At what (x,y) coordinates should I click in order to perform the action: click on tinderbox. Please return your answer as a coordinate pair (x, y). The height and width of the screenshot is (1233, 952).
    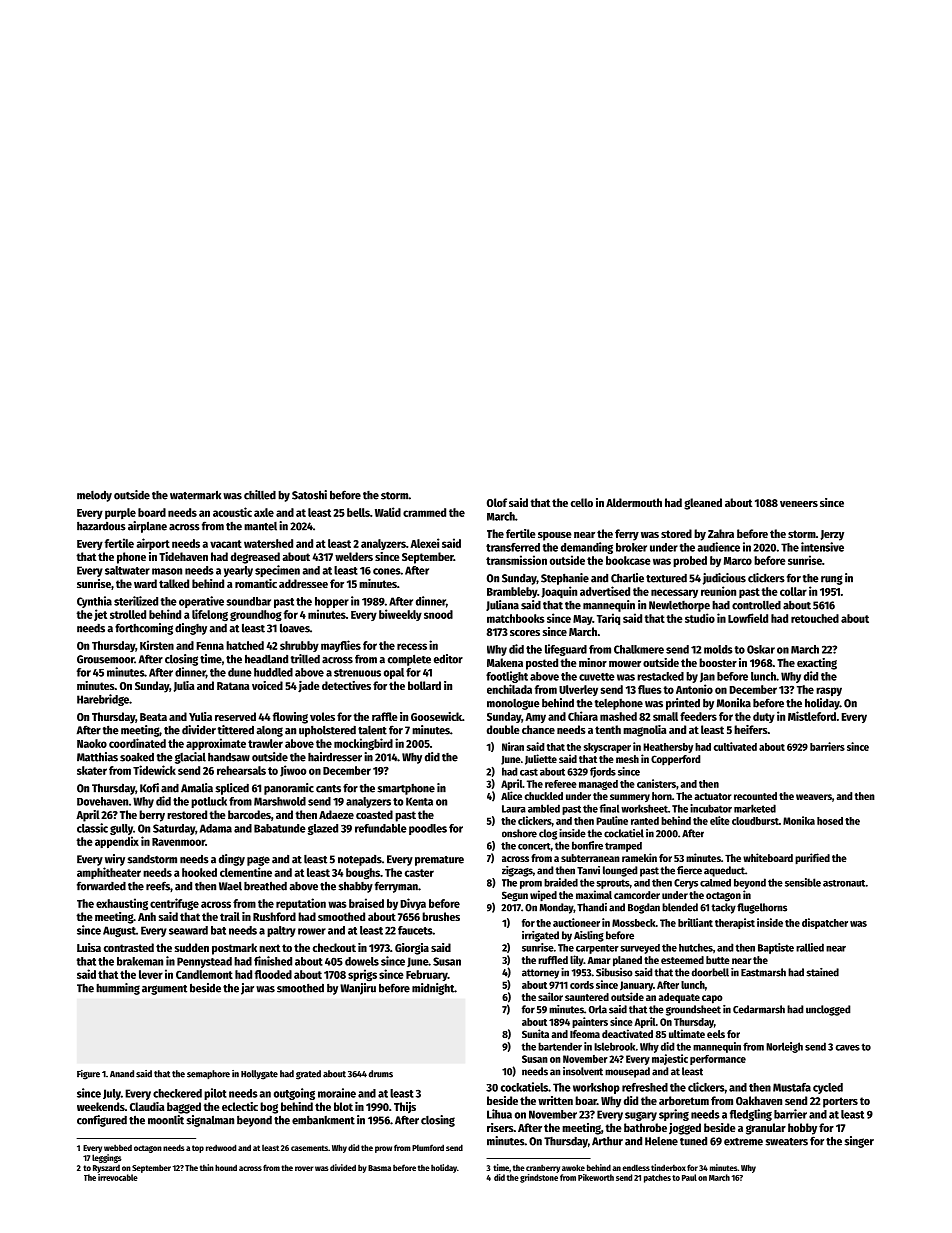
    Looking at the image, I should click on (668, 1167).
